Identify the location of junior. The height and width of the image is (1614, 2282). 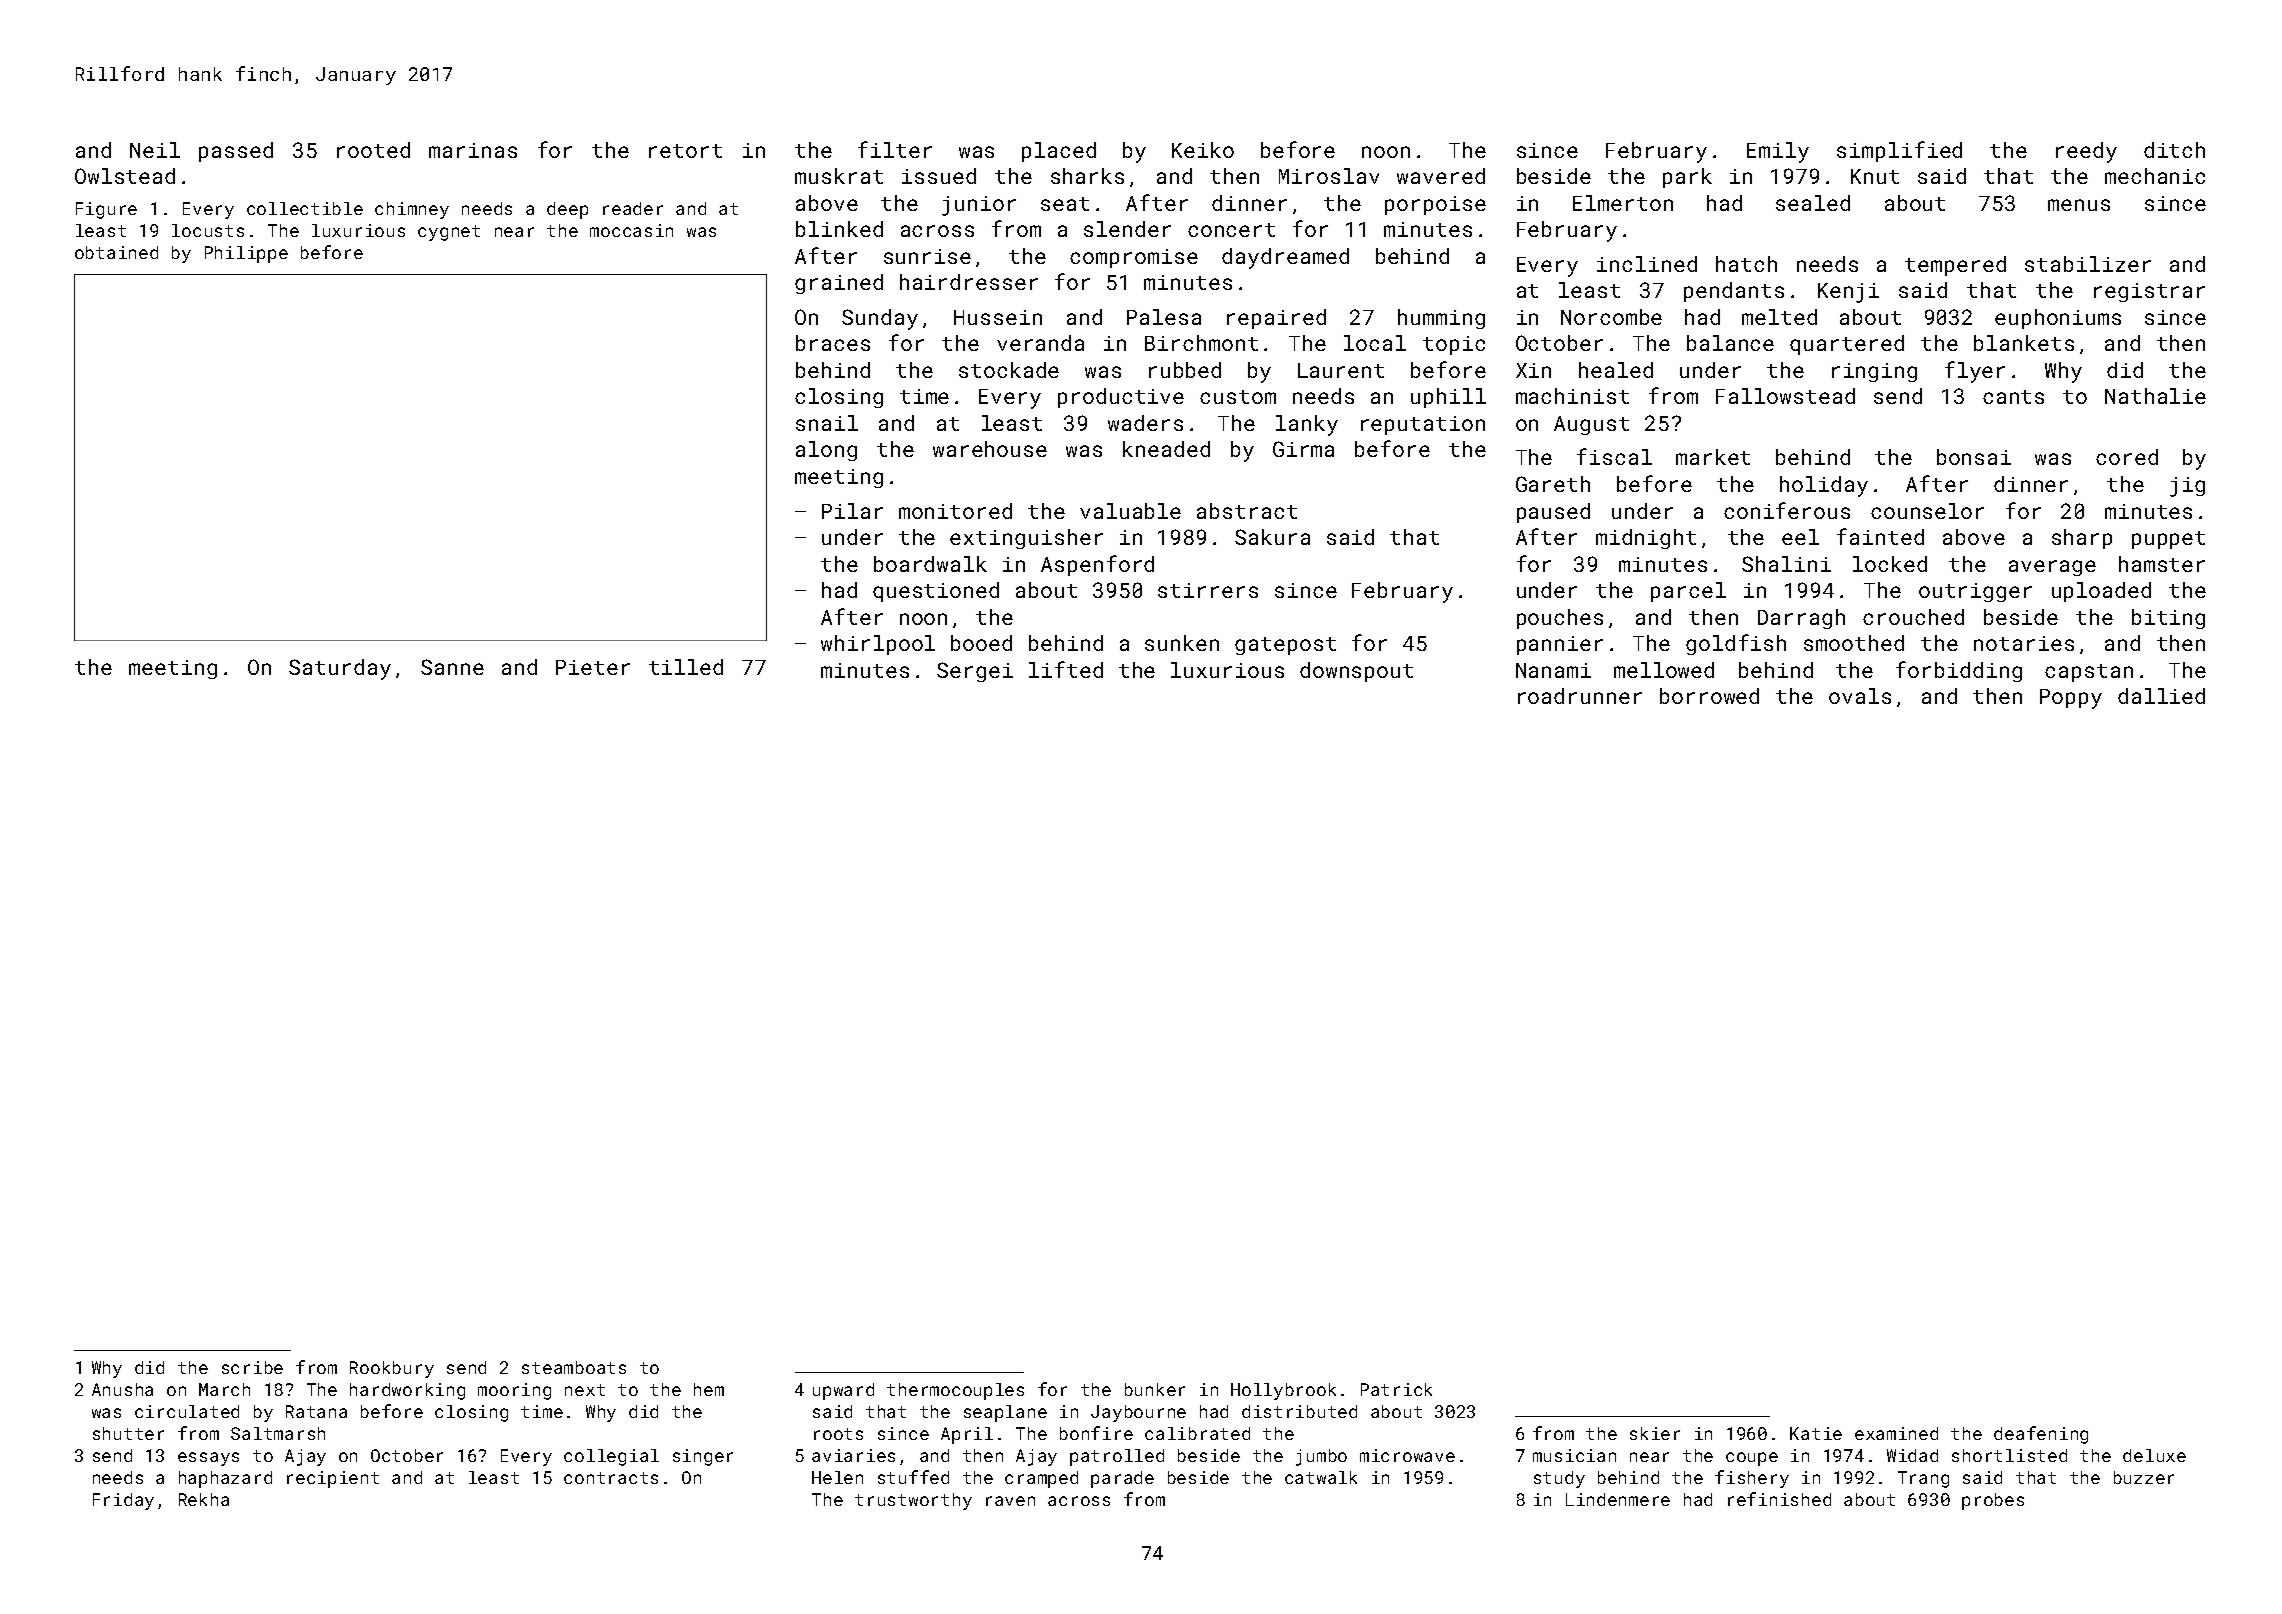
(979, 206).
